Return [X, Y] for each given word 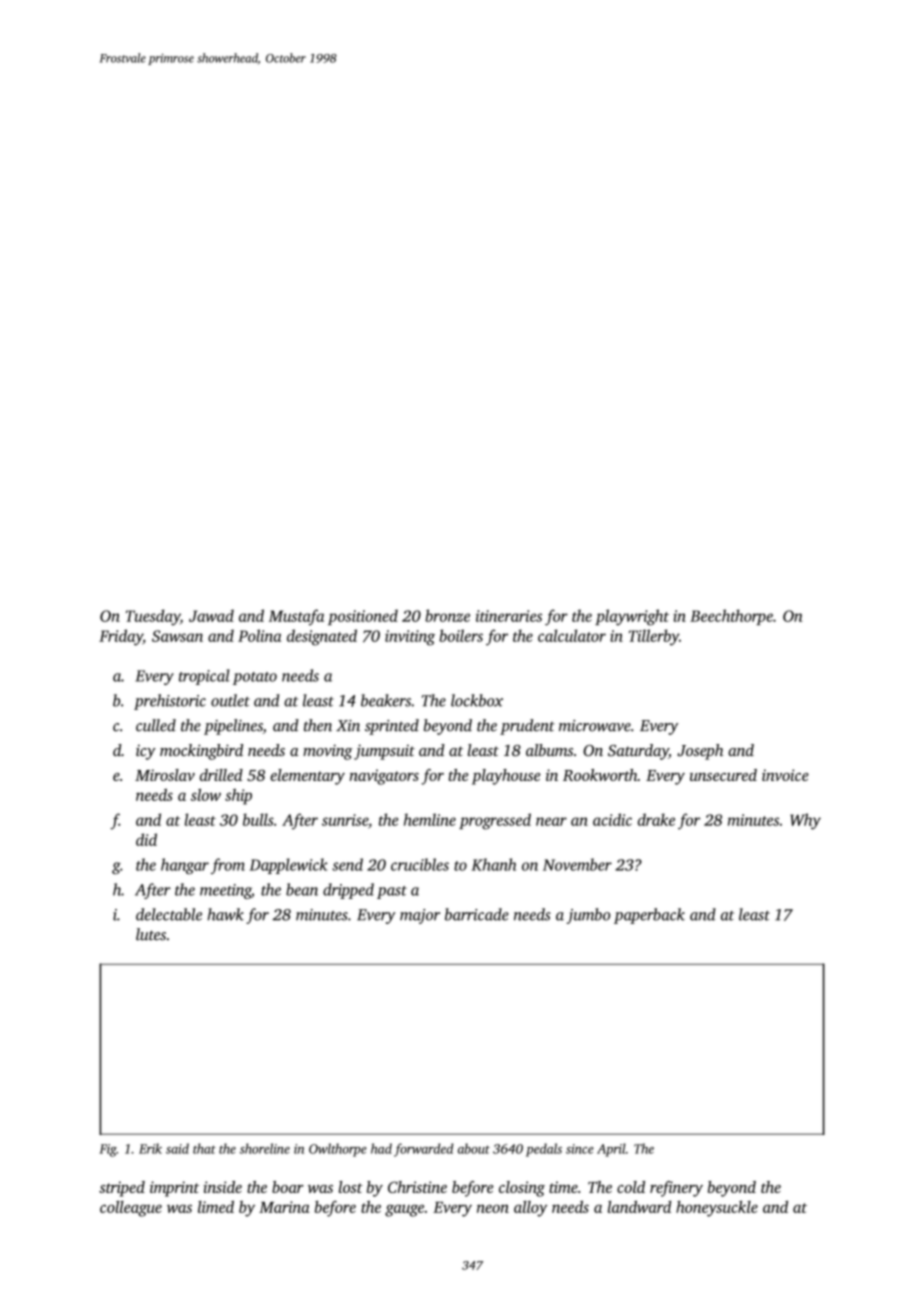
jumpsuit [384, 752]
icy [146, 752]
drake [656, 819]
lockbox [477, 700]
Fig [108, 1150]
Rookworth [600, 775]
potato [255, 678]
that [204, 1148]
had [381, 1148]
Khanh [493, 864]
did [146, 839]
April [611, 1150]
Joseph [700, 752]
